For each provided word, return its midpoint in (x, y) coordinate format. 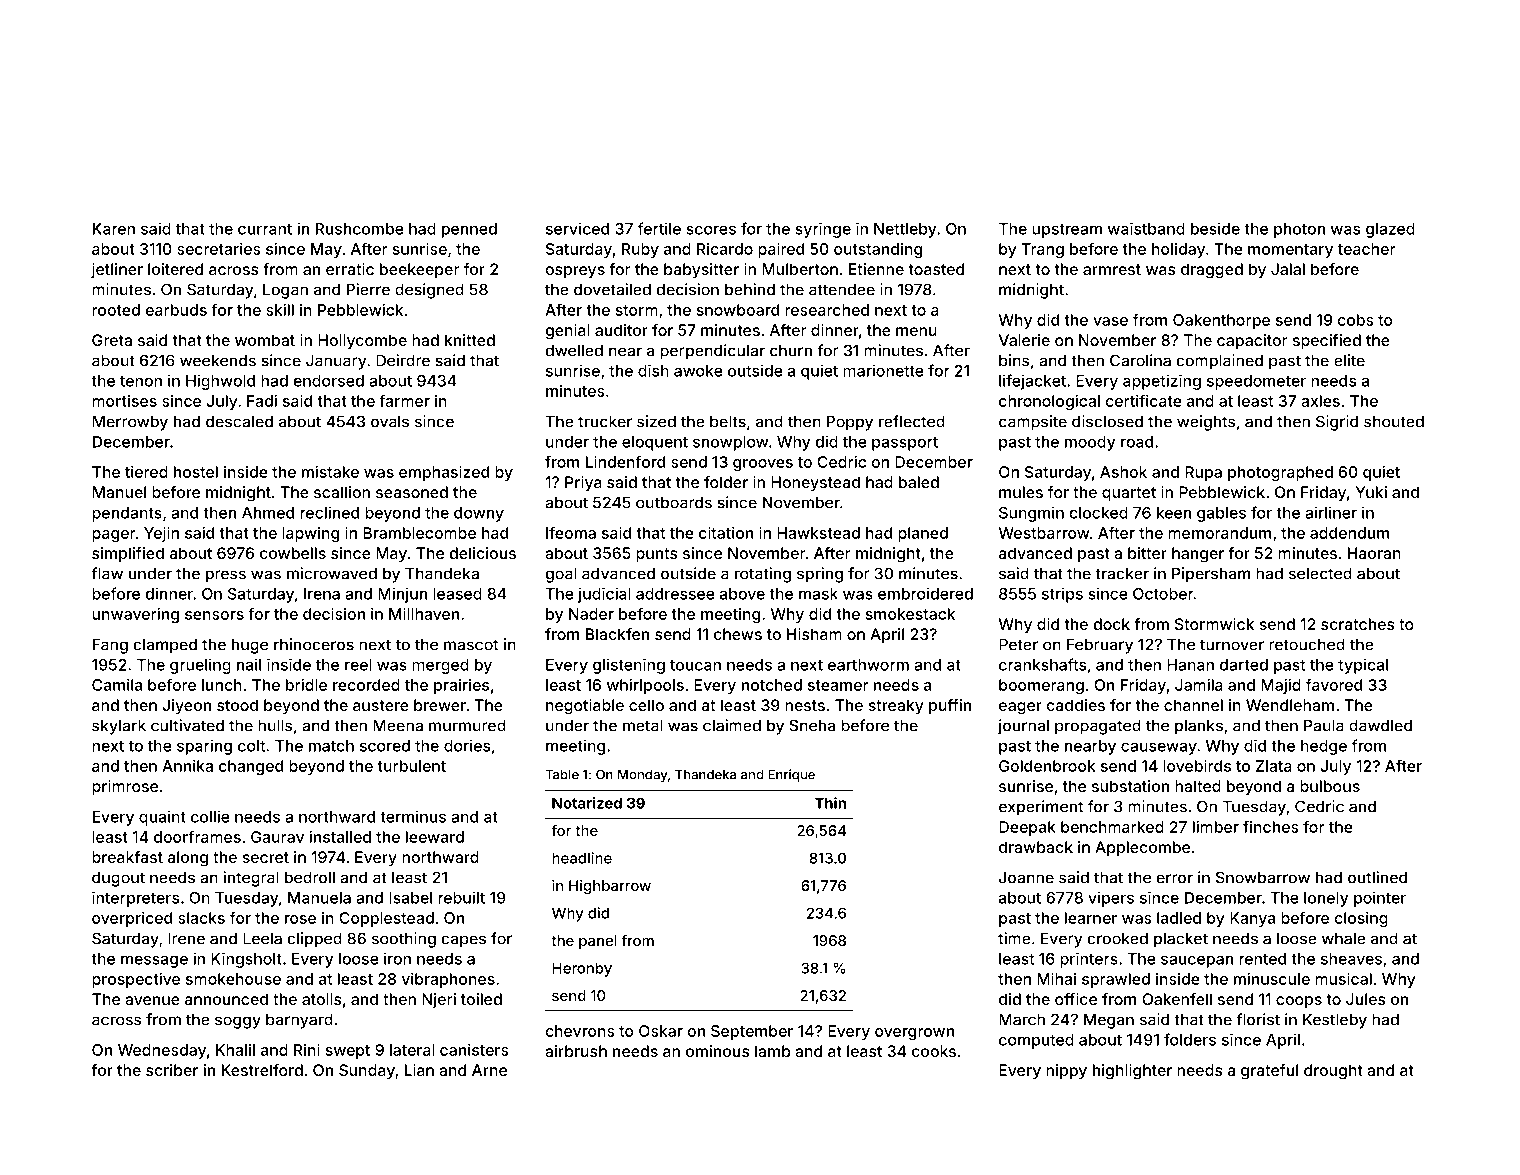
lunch (222, 685)
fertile (659, 228)
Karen (114, 229)
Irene (186, 938)
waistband (1146, 228)
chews (738, 634)
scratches (1358, 624)
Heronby (582, 969)
